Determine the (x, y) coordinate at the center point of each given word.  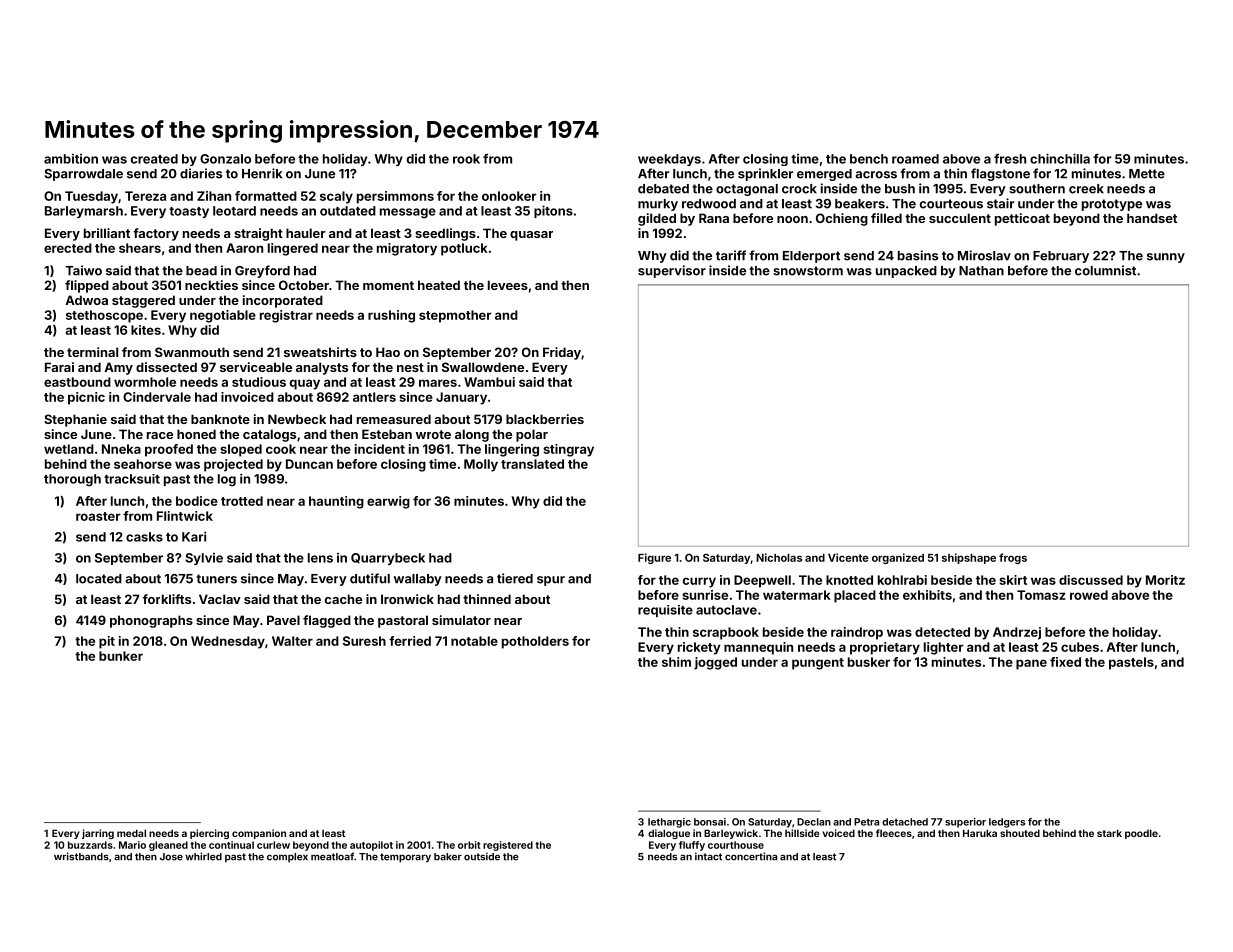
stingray (568, 450)
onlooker (509, 196)
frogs (1013, 558)
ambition (71, 159)
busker (869, 662)
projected (233, 465)
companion (259, 834)
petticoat (1022, 219)
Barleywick (731, 834)
